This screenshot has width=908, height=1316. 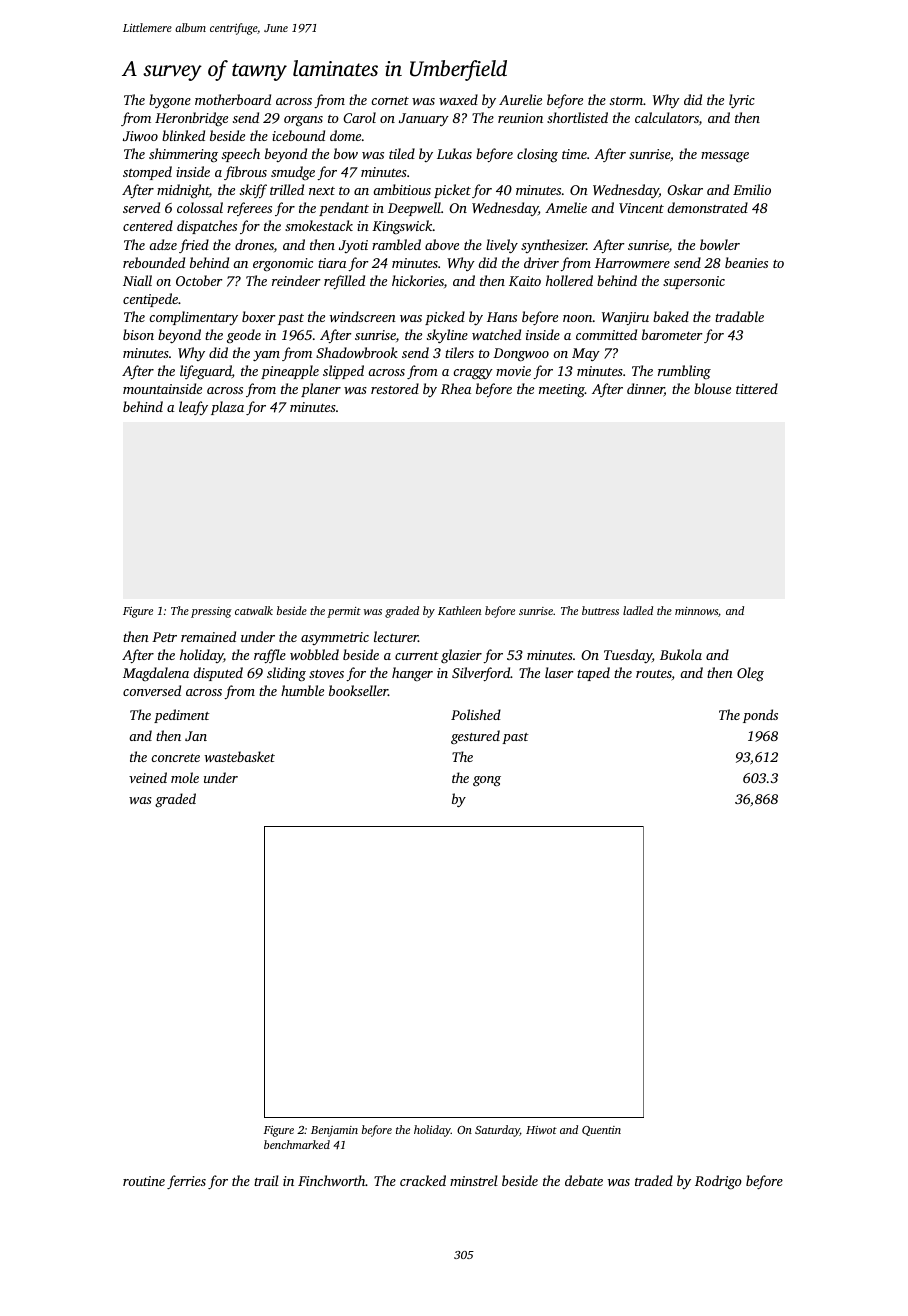 What do you see at coordinates (562, 390) in the screenshot?
I see `meeting` at bounding box center [562, 390].
